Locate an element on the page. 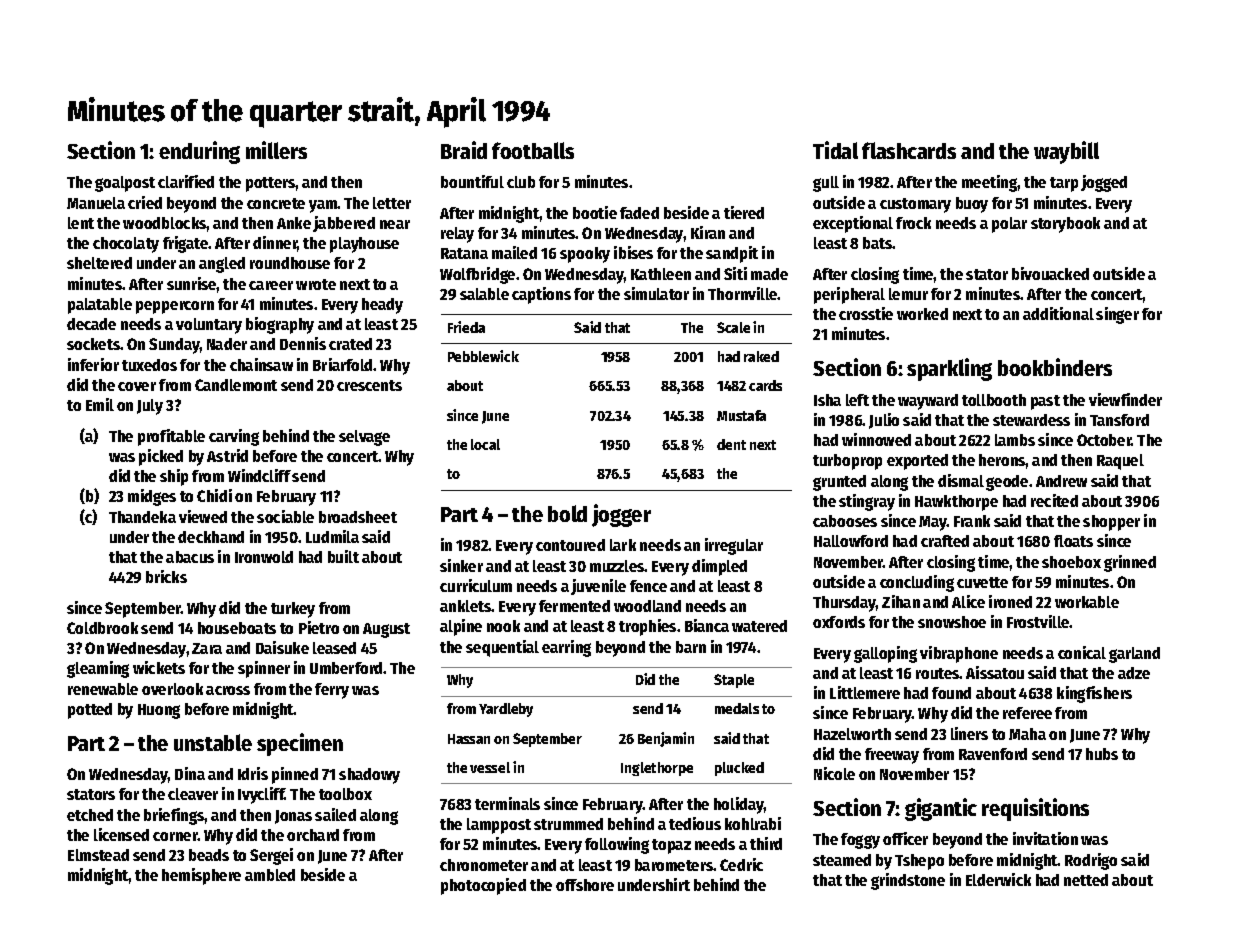  Elmstead is located at coordinates (98, 855).
